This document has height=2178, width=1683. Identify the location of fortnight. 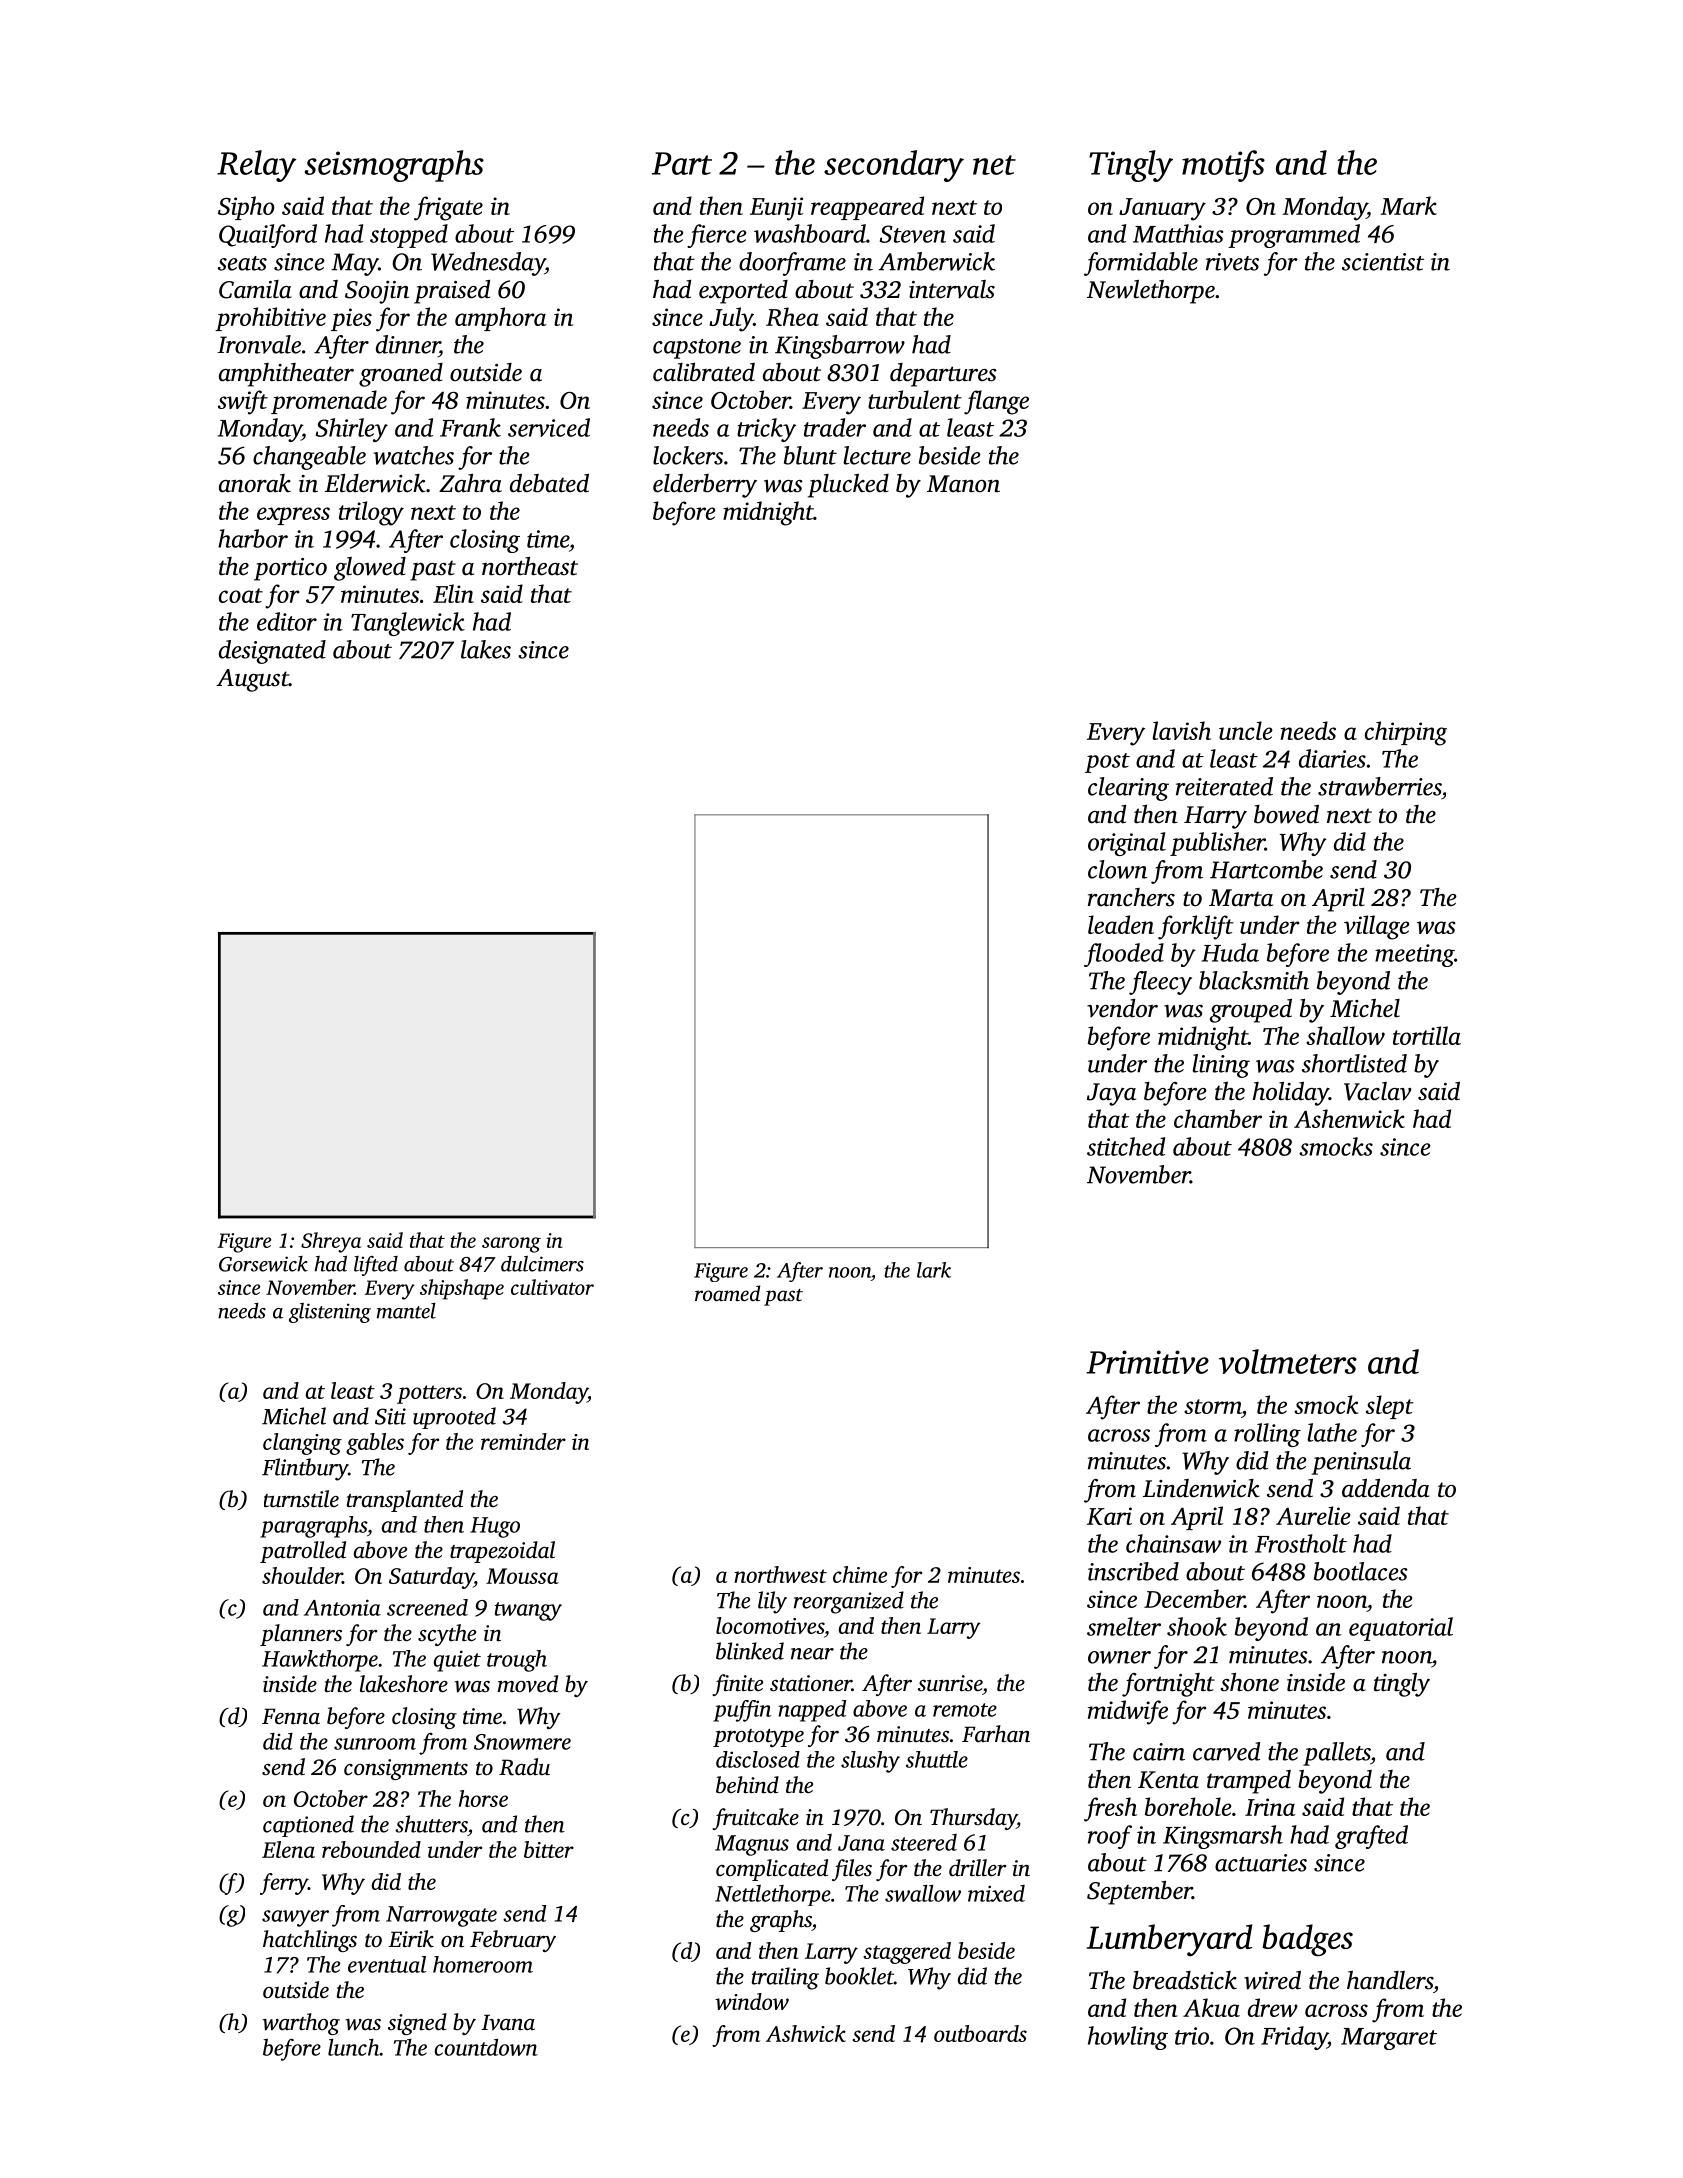
(1168, 1685).
